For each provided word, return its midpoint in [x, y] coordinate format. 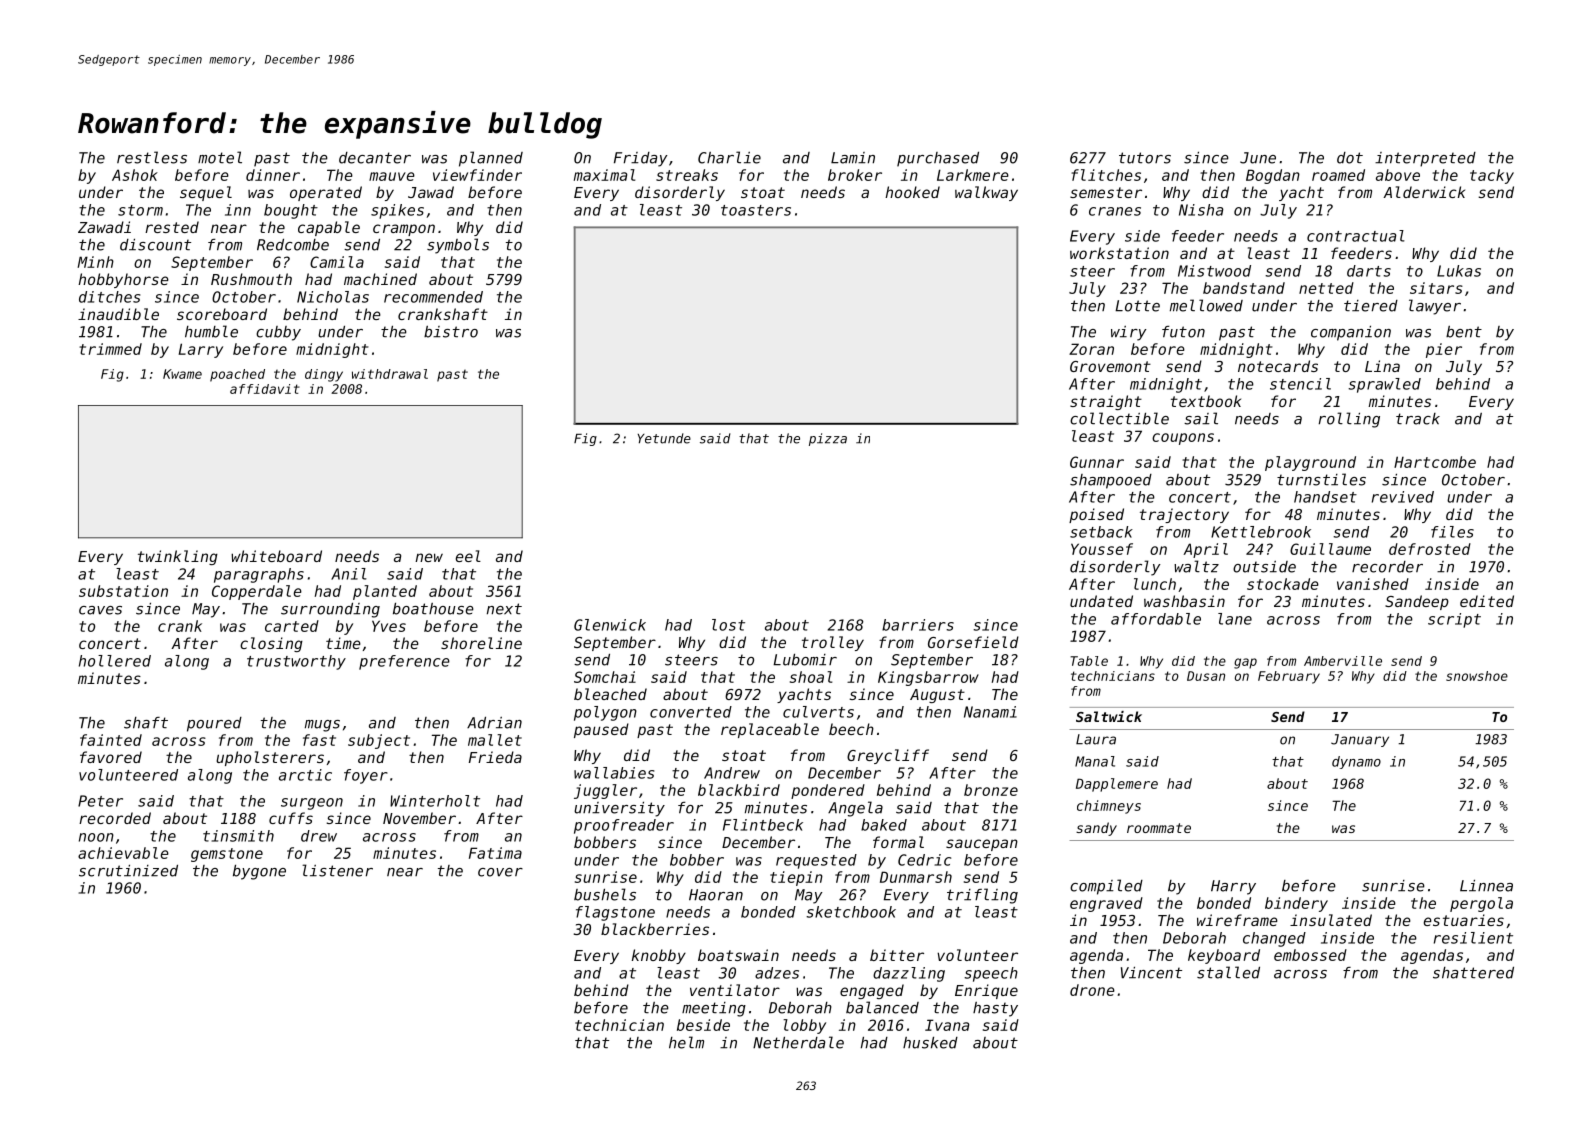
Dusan [1206, 676]
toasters [756, 210]
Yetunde [664, 438]
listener [337, 870]
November [419, 818]
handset [1325, 497]
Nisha [1201, 210]
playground [1310, 463]
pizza [828, 439]
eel [468, 556]
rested [172, 227]
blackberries [655, 929]
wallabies [614, 773]
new [429, 557]
